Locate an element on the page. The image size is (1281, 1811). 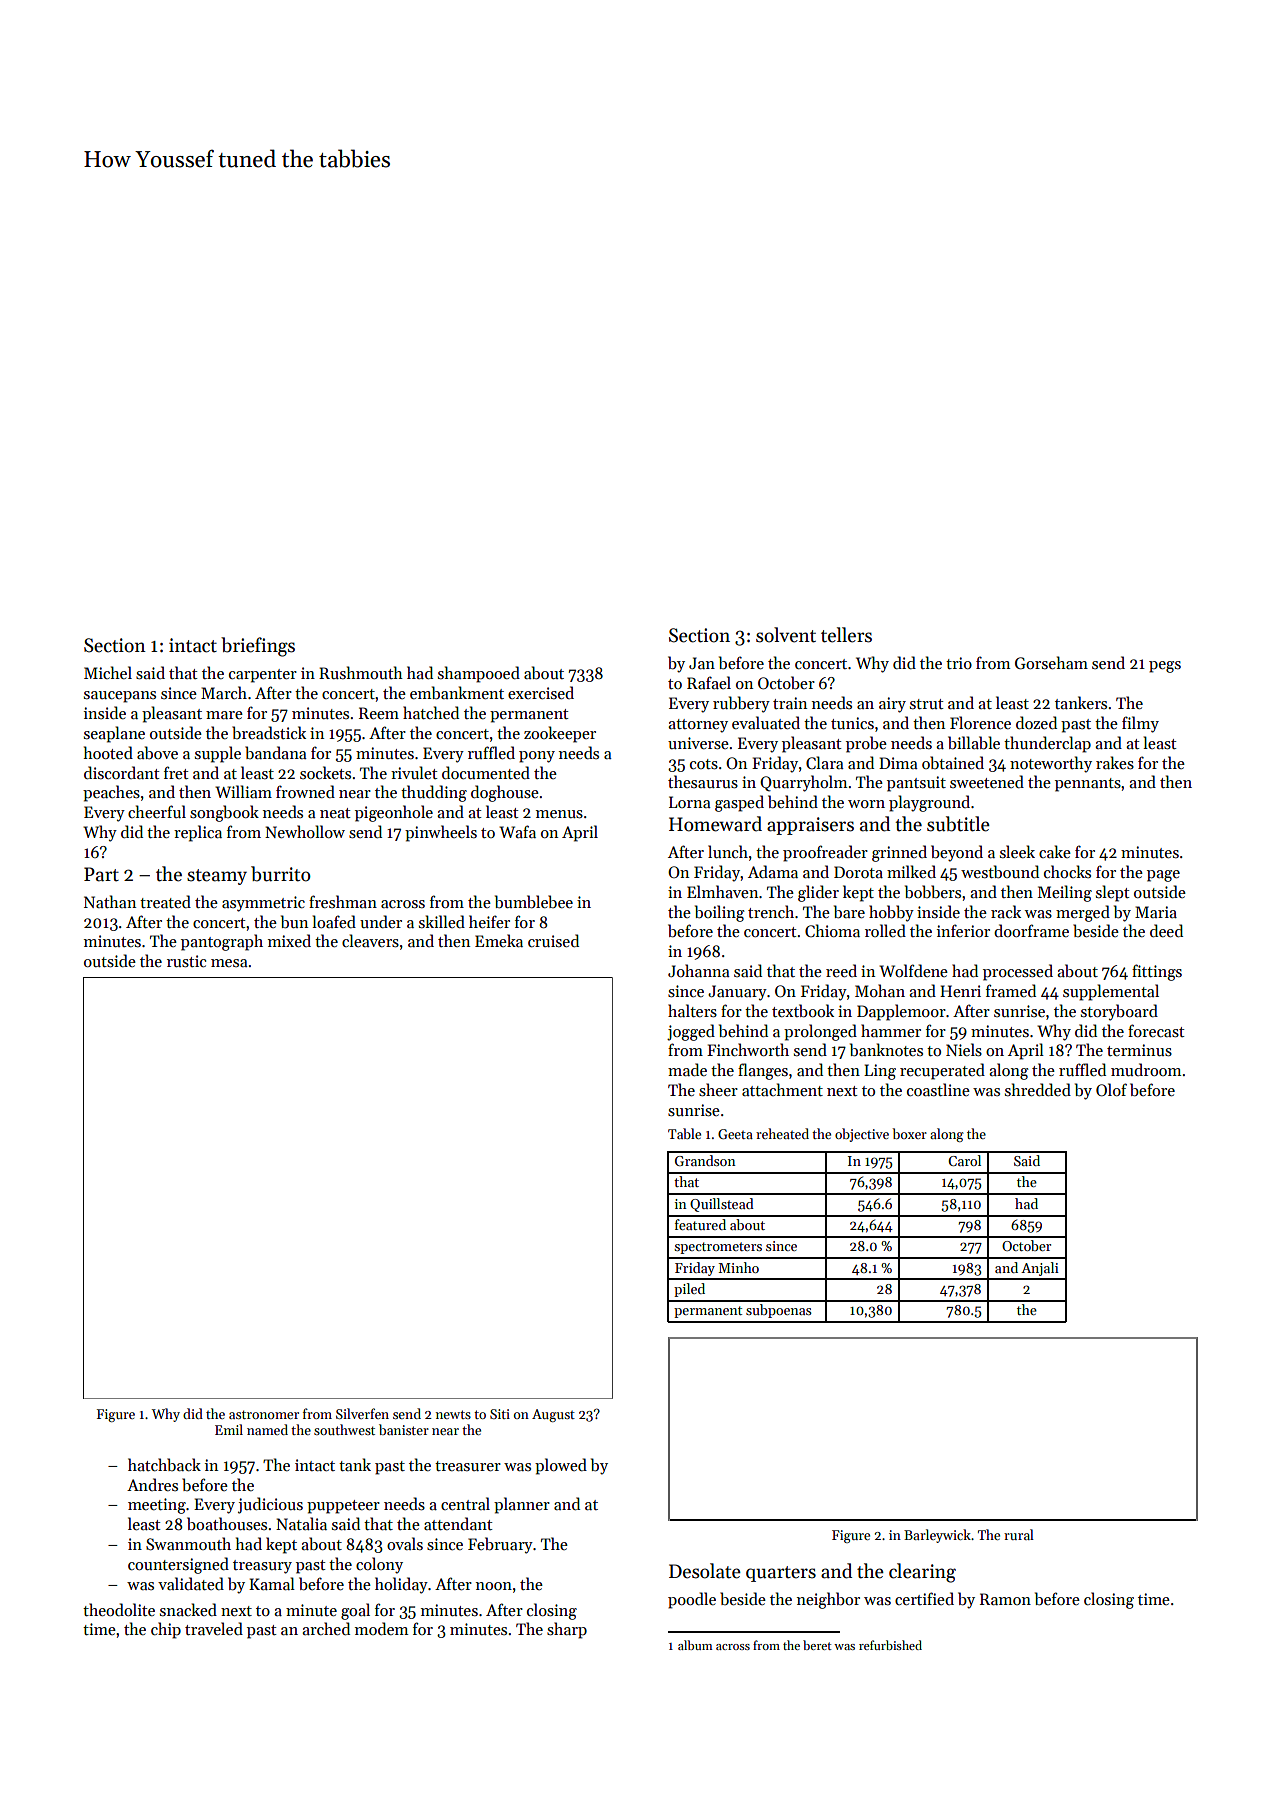
briefings is located at coordinates (258, 647).
